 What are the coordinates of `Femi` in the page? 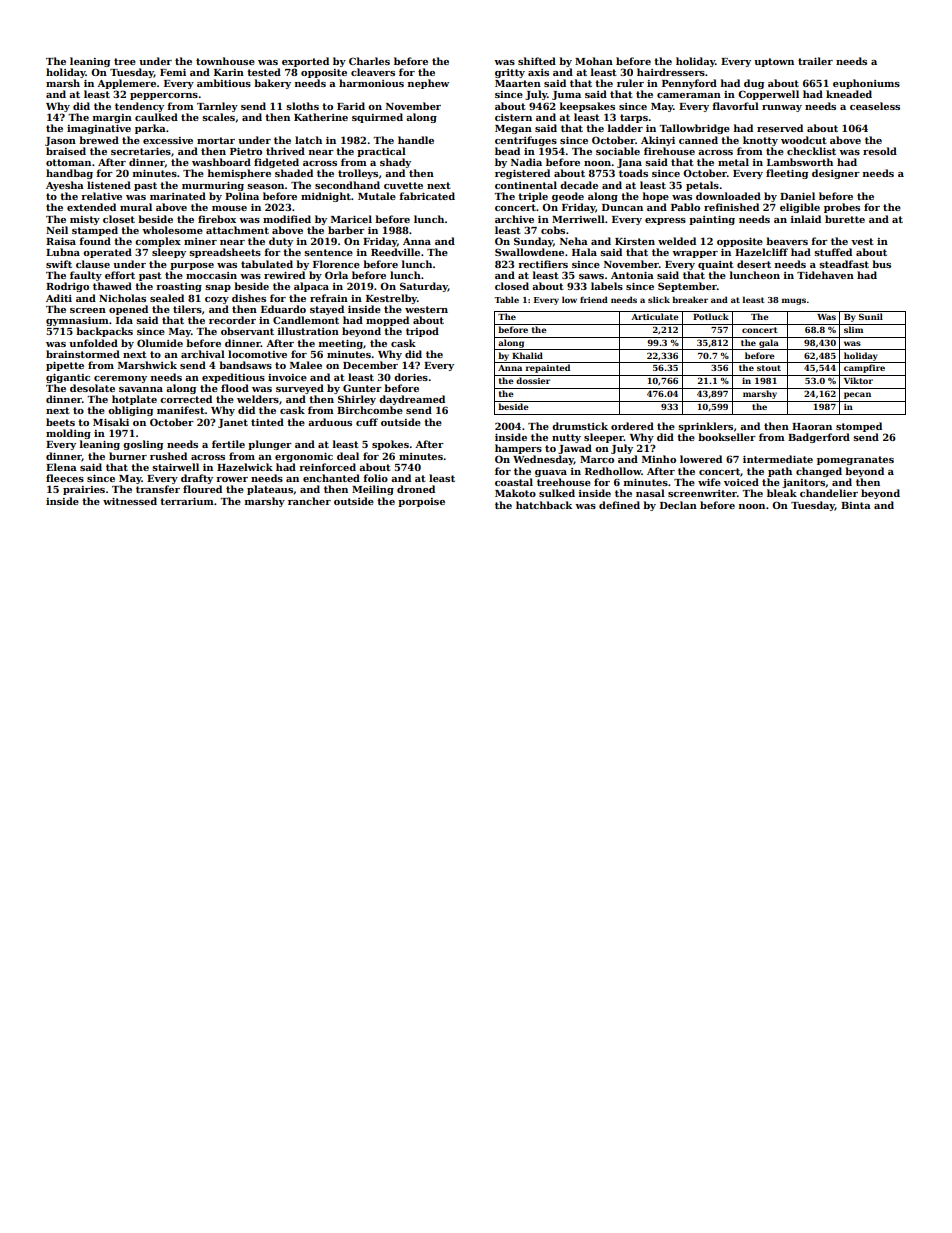 It's located at (173, 72).
